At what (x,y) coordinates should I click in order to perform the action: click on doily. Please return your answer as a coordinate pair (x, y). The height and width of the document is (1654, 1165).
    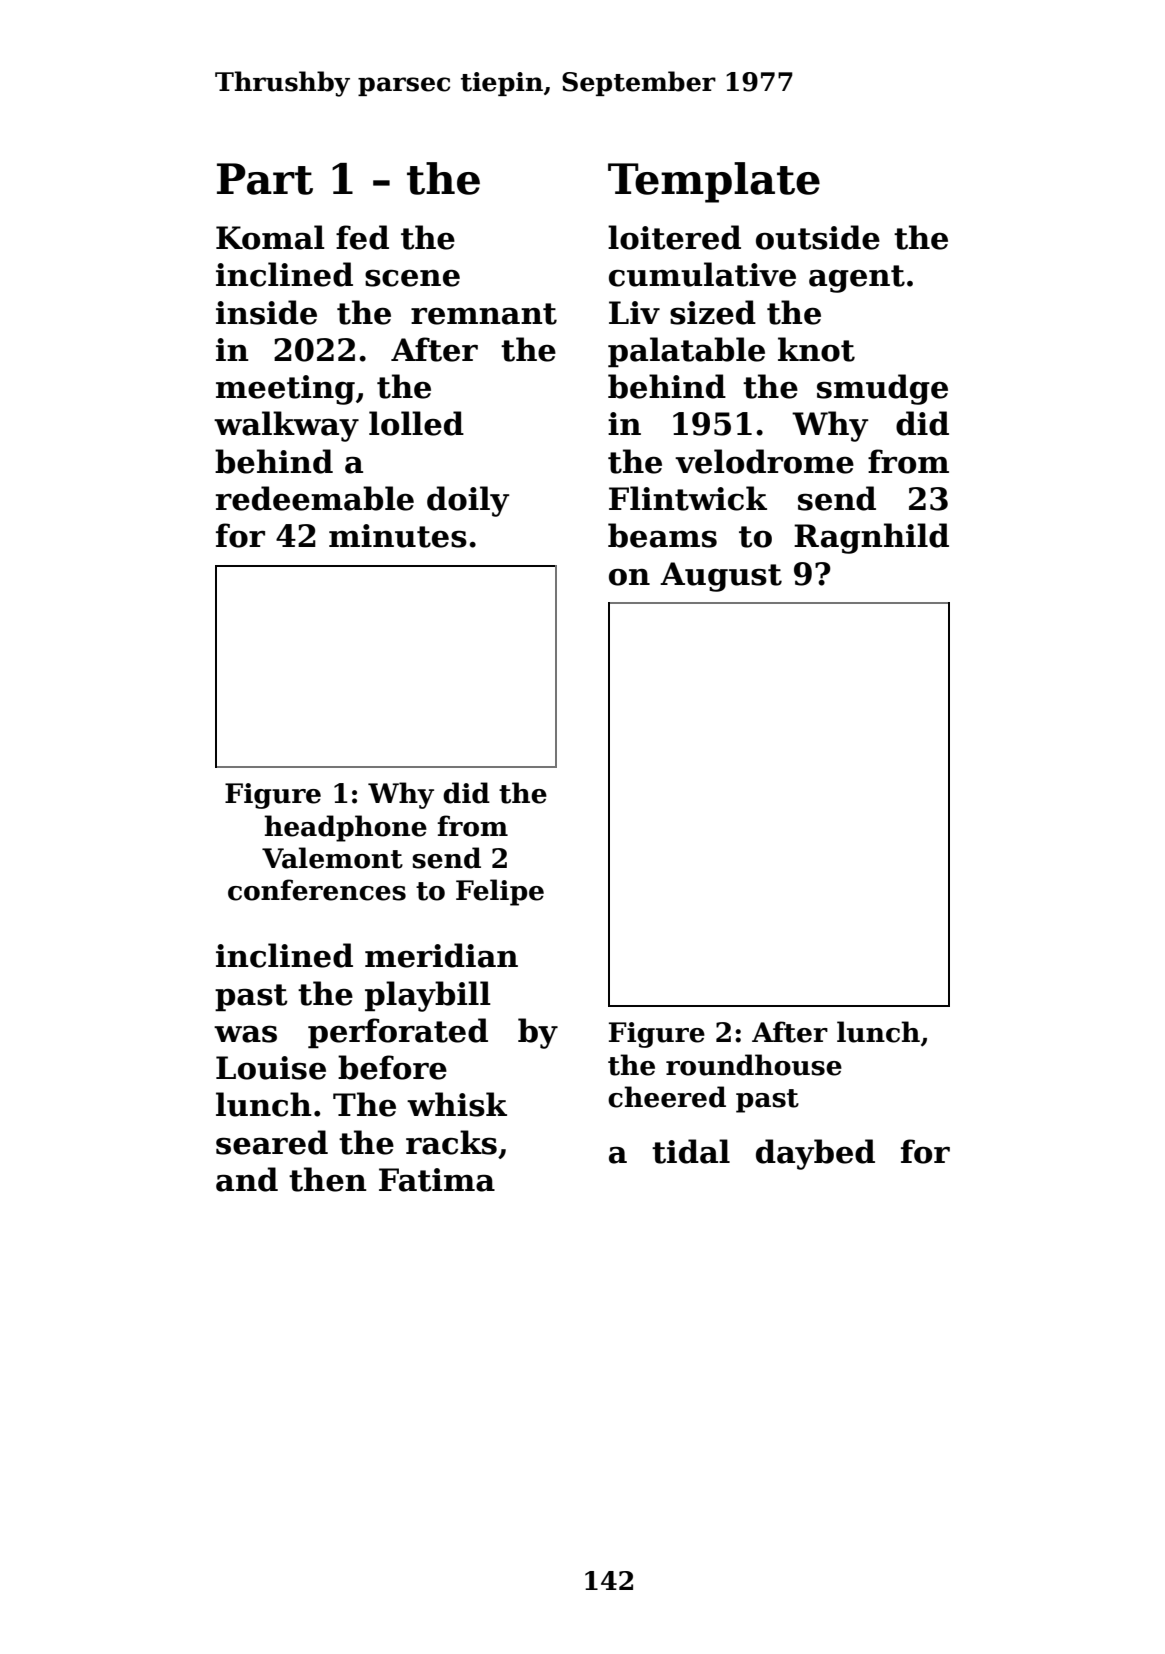
    Looking at the image, I should click on (468, 501).
